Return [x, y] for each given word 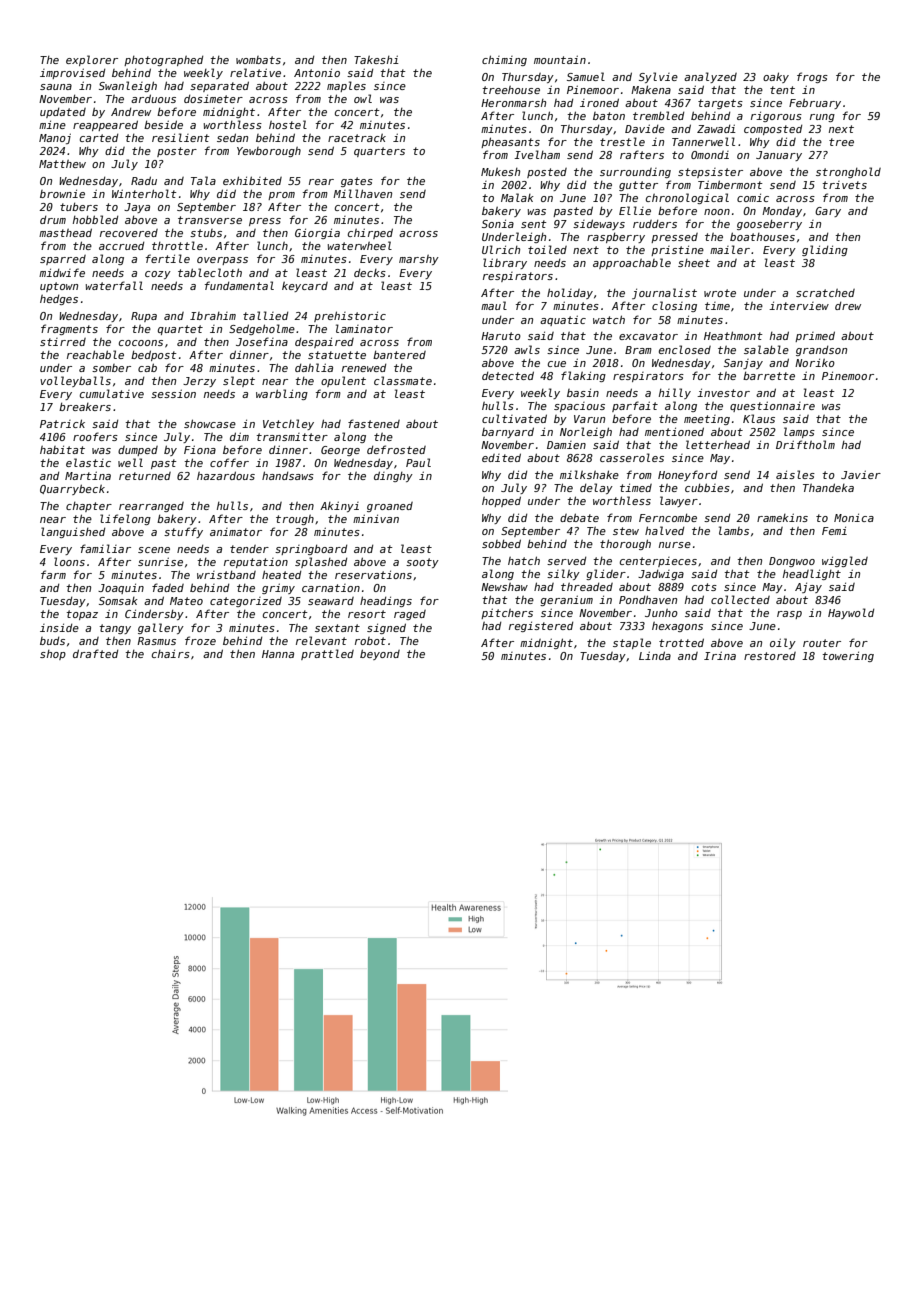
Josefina [262, 341]
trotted [681, 642]
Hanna [278, 654]
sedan [232, 137]
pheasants [510, 142]
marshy [419, 260]
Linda [655, 655]
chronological [687, 198]
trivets [844, 185]
